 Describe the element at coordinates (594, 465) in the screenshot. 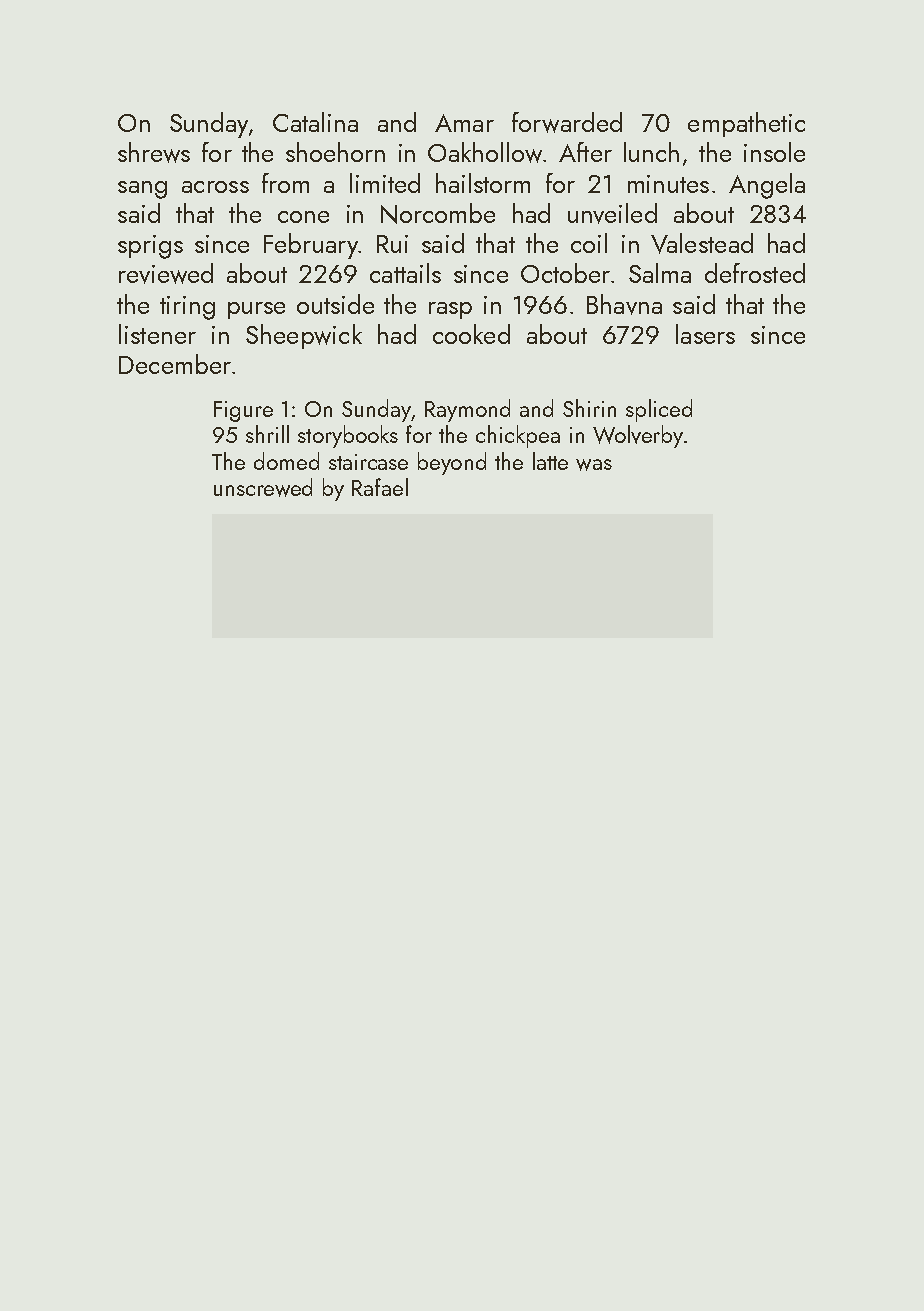

I see `was` at that location.
